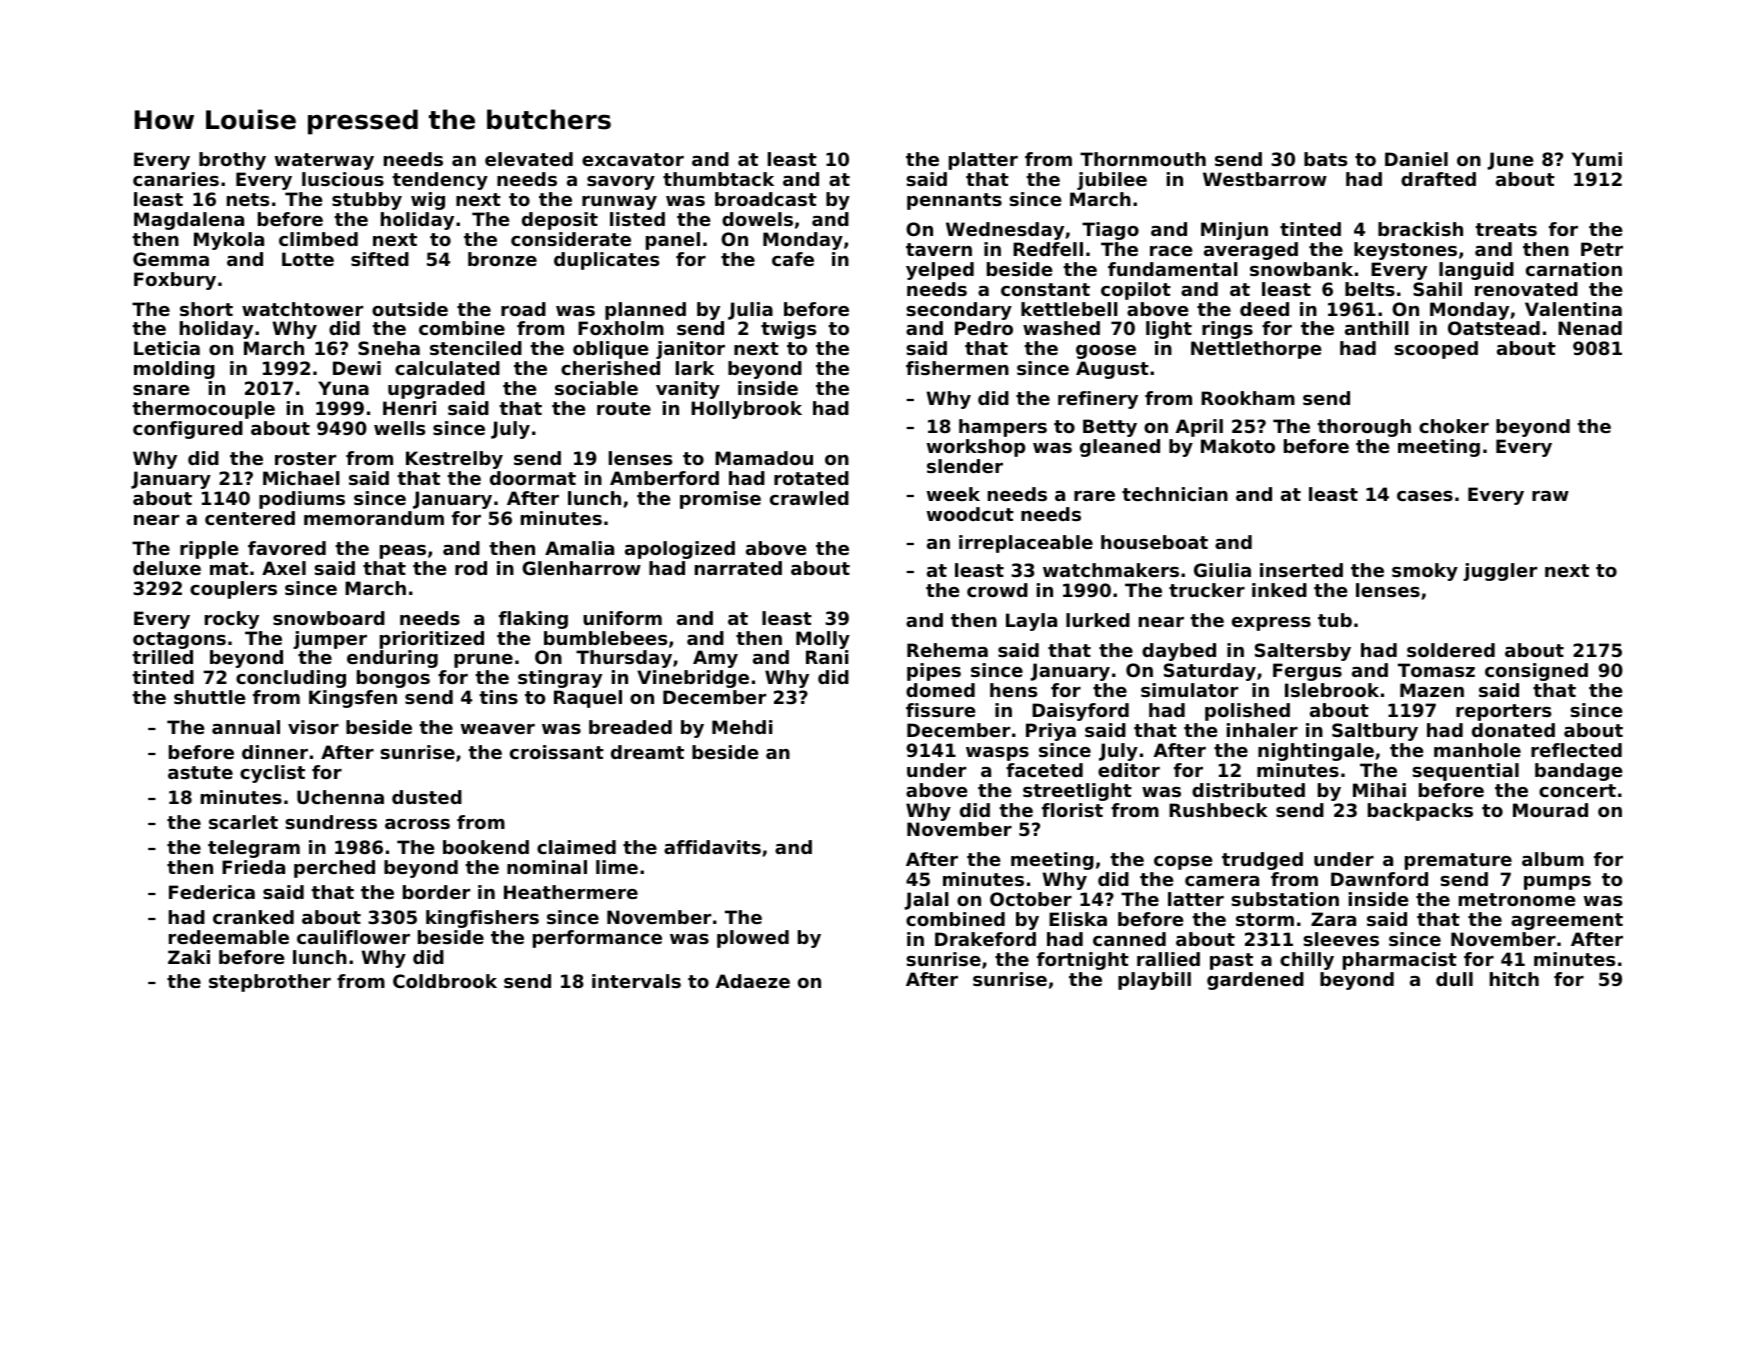 Image resolution: width=1756 pixels, height=1357 pixels. Describe the element at coordinates (1094, 496) in the page. I see `rare` at that location.
